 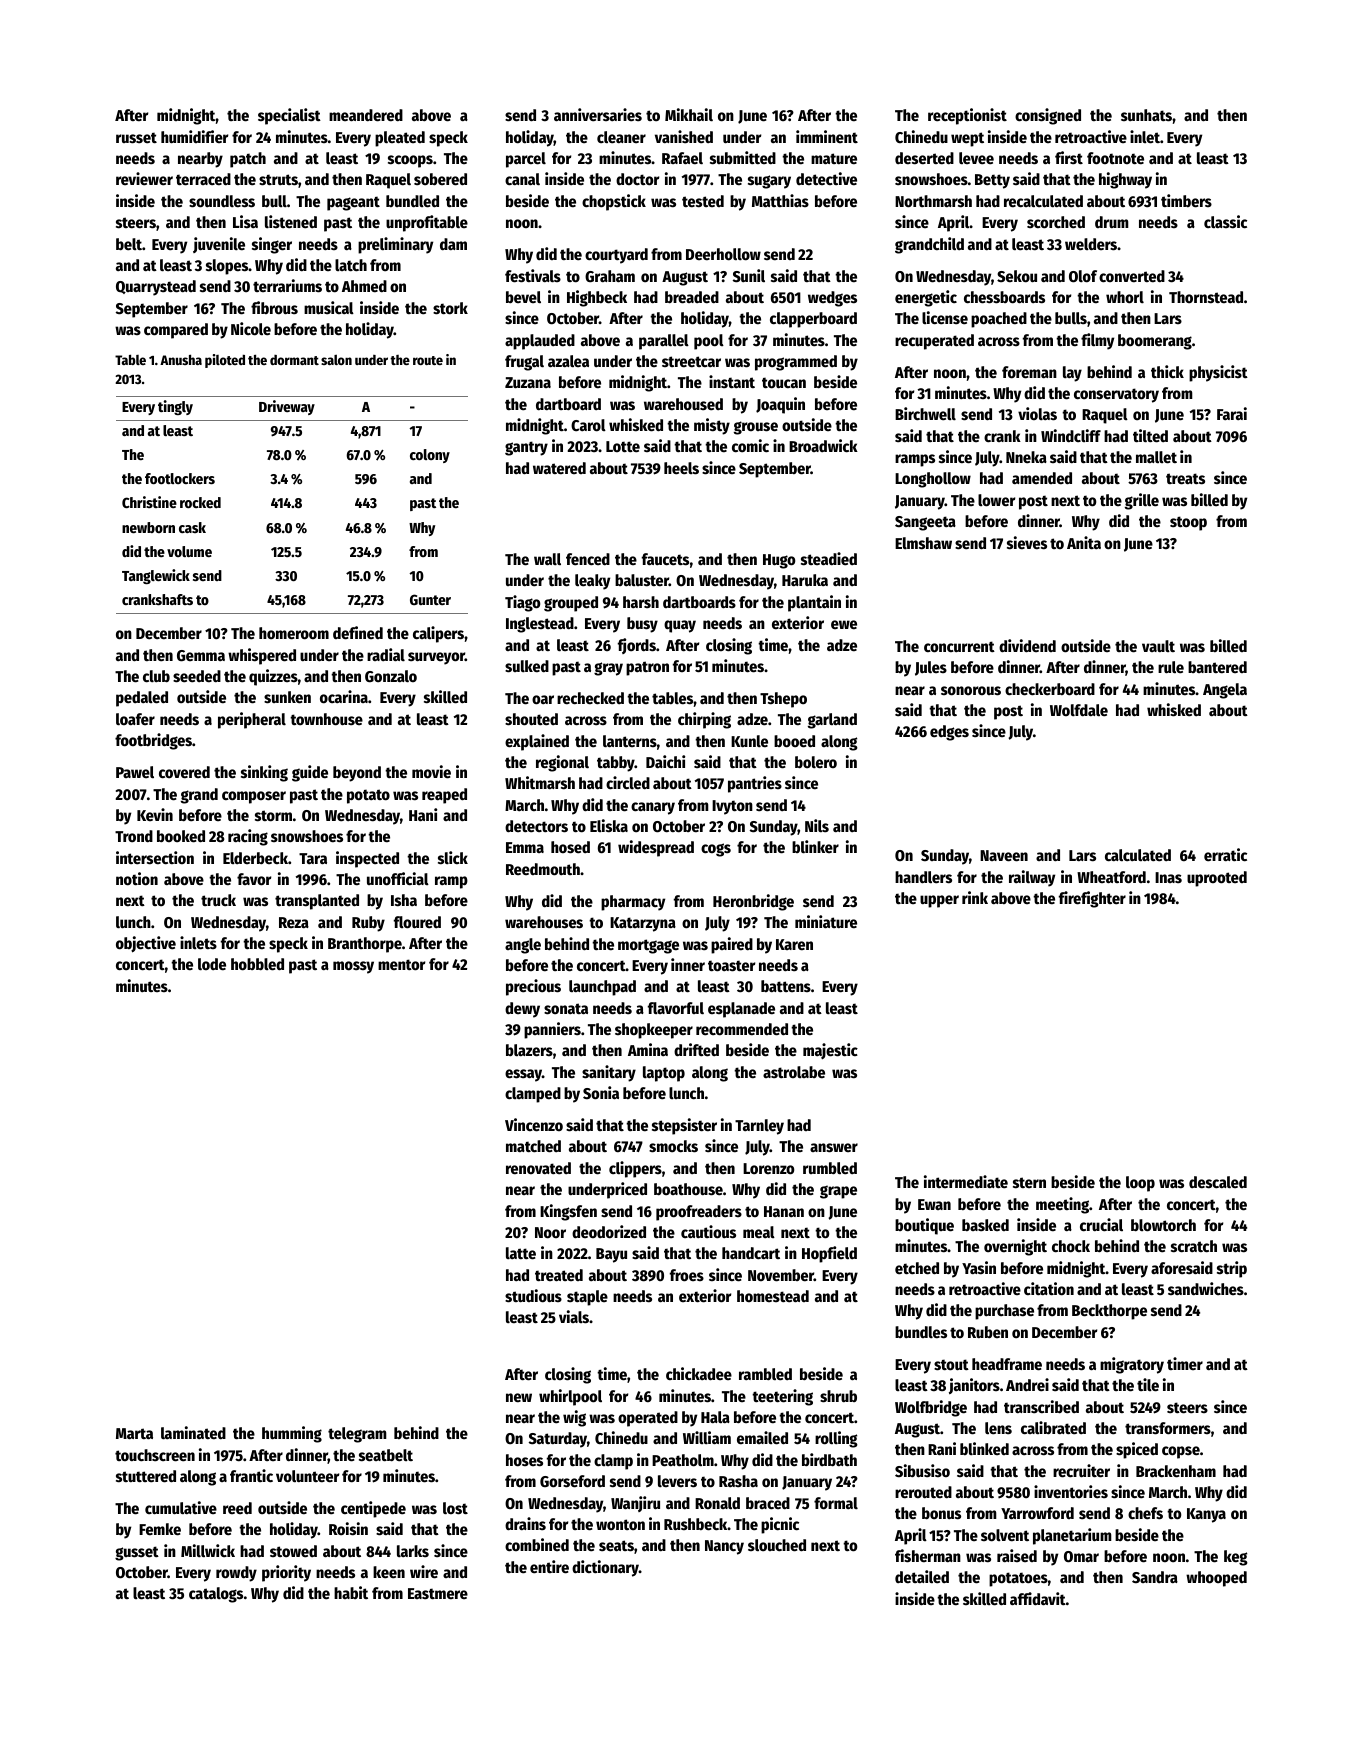 What do you see at coordinates (160, 1529) in the screenshot?
I see `Femke` at bounding box center [160, 1529].
